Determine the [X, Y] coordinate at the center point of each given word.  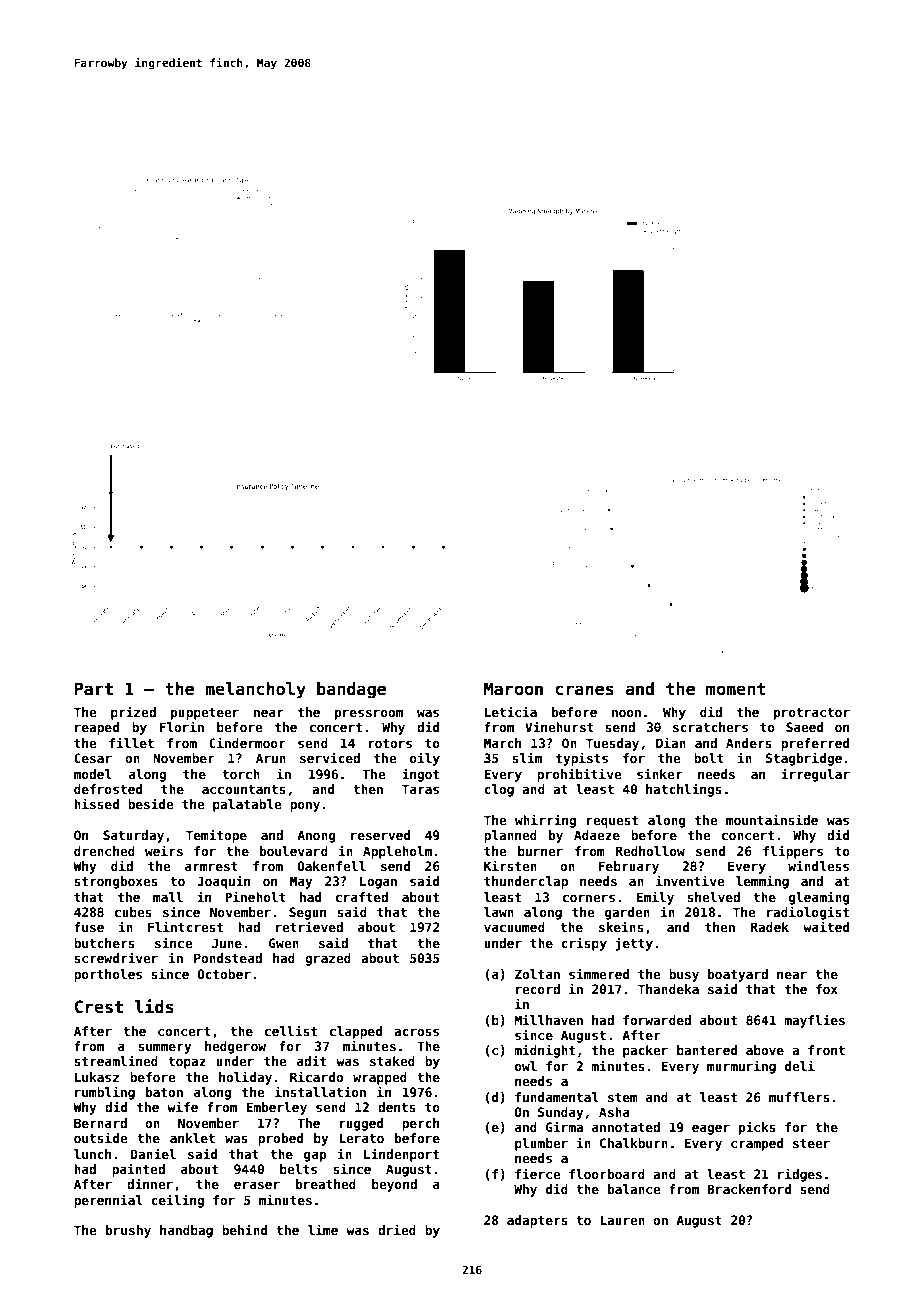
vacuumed [514, 927]
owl [526, 1066]
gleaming [819, 898]
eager [711, 1130]
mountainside [772, 819]
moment [735, 689]
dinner [150, 1183]
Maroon [513, 689]
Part [94, 689]
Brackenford [749, 1189]
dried [397, 1229]
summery [165, 1049]
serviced [330, 757]
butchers [104, 943]
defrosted [108, 789]
